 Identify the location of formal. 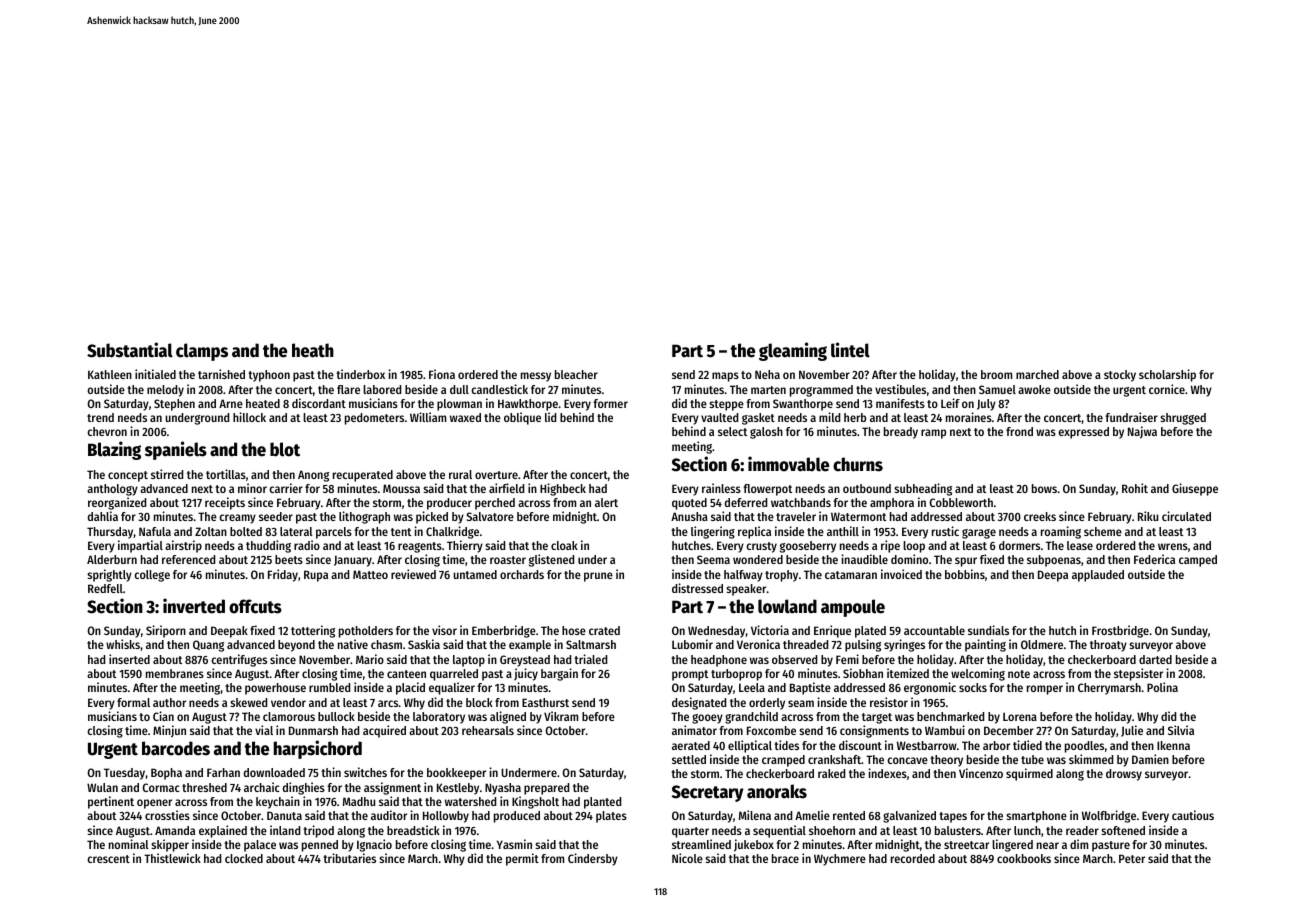
(133, 702).
